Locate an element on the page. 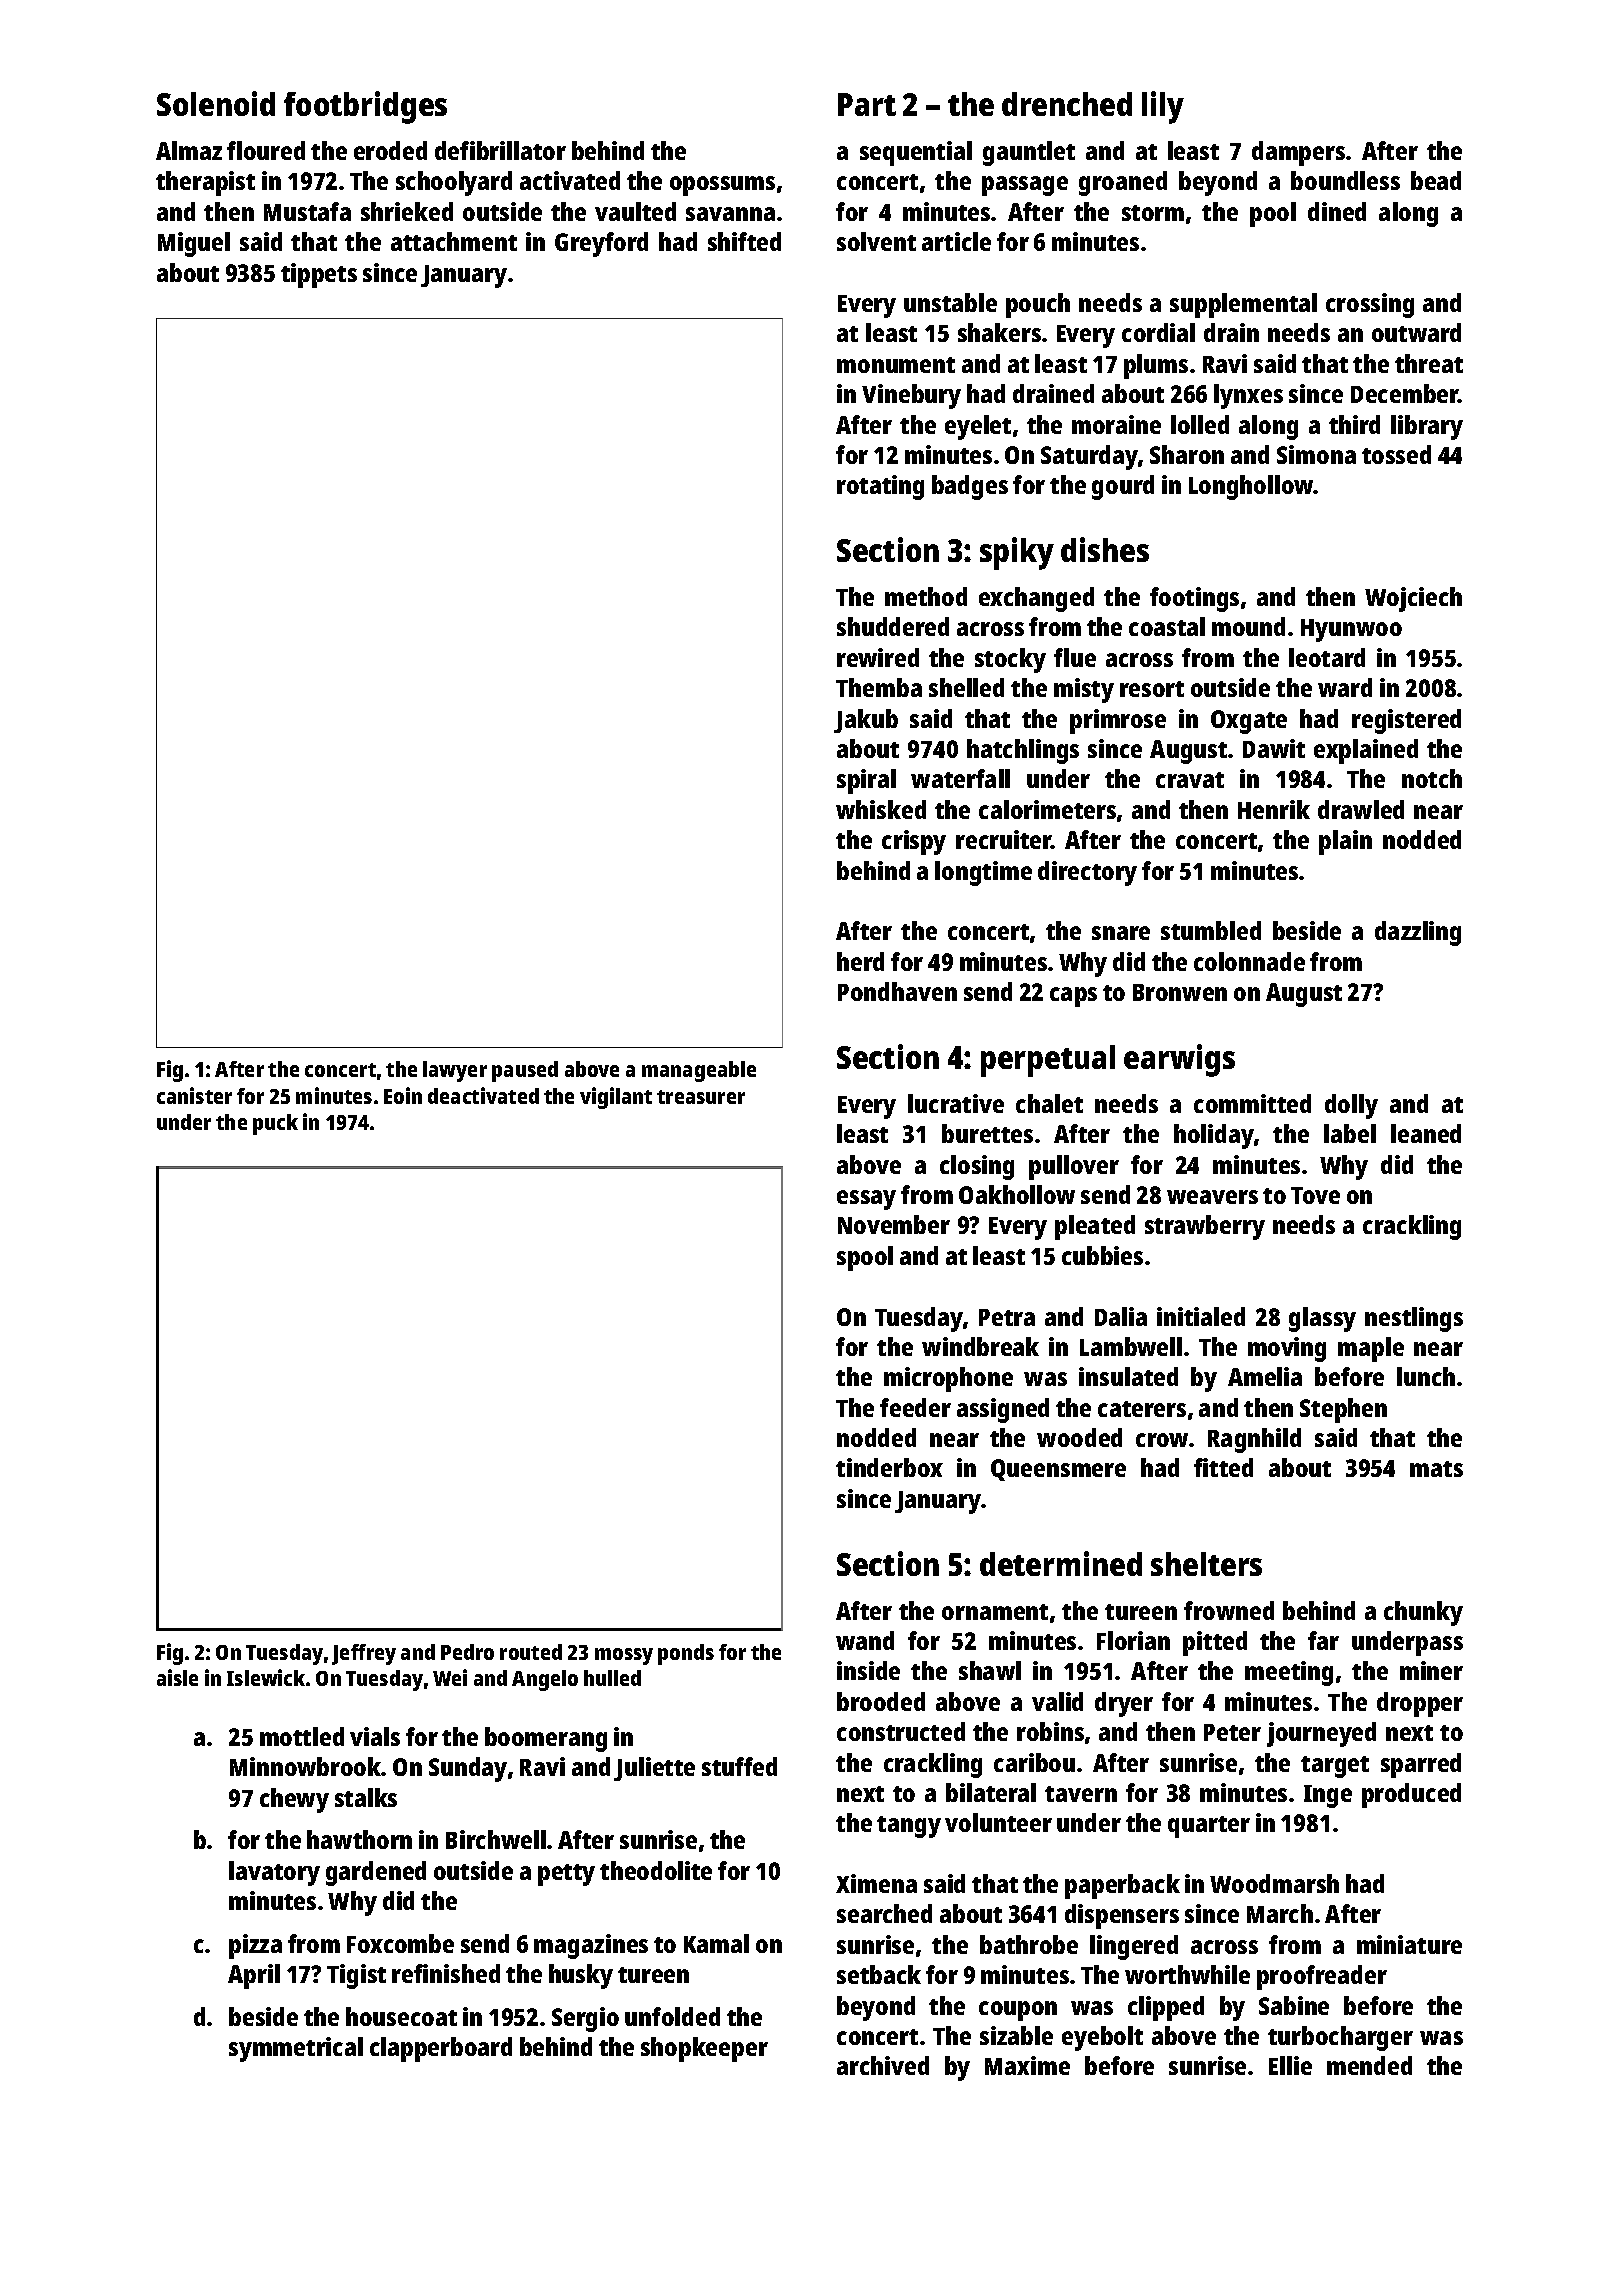 Image resolution: width=1620 pixels, height=2292 pixels. dazzling is located at coordinates (1418, 933).
